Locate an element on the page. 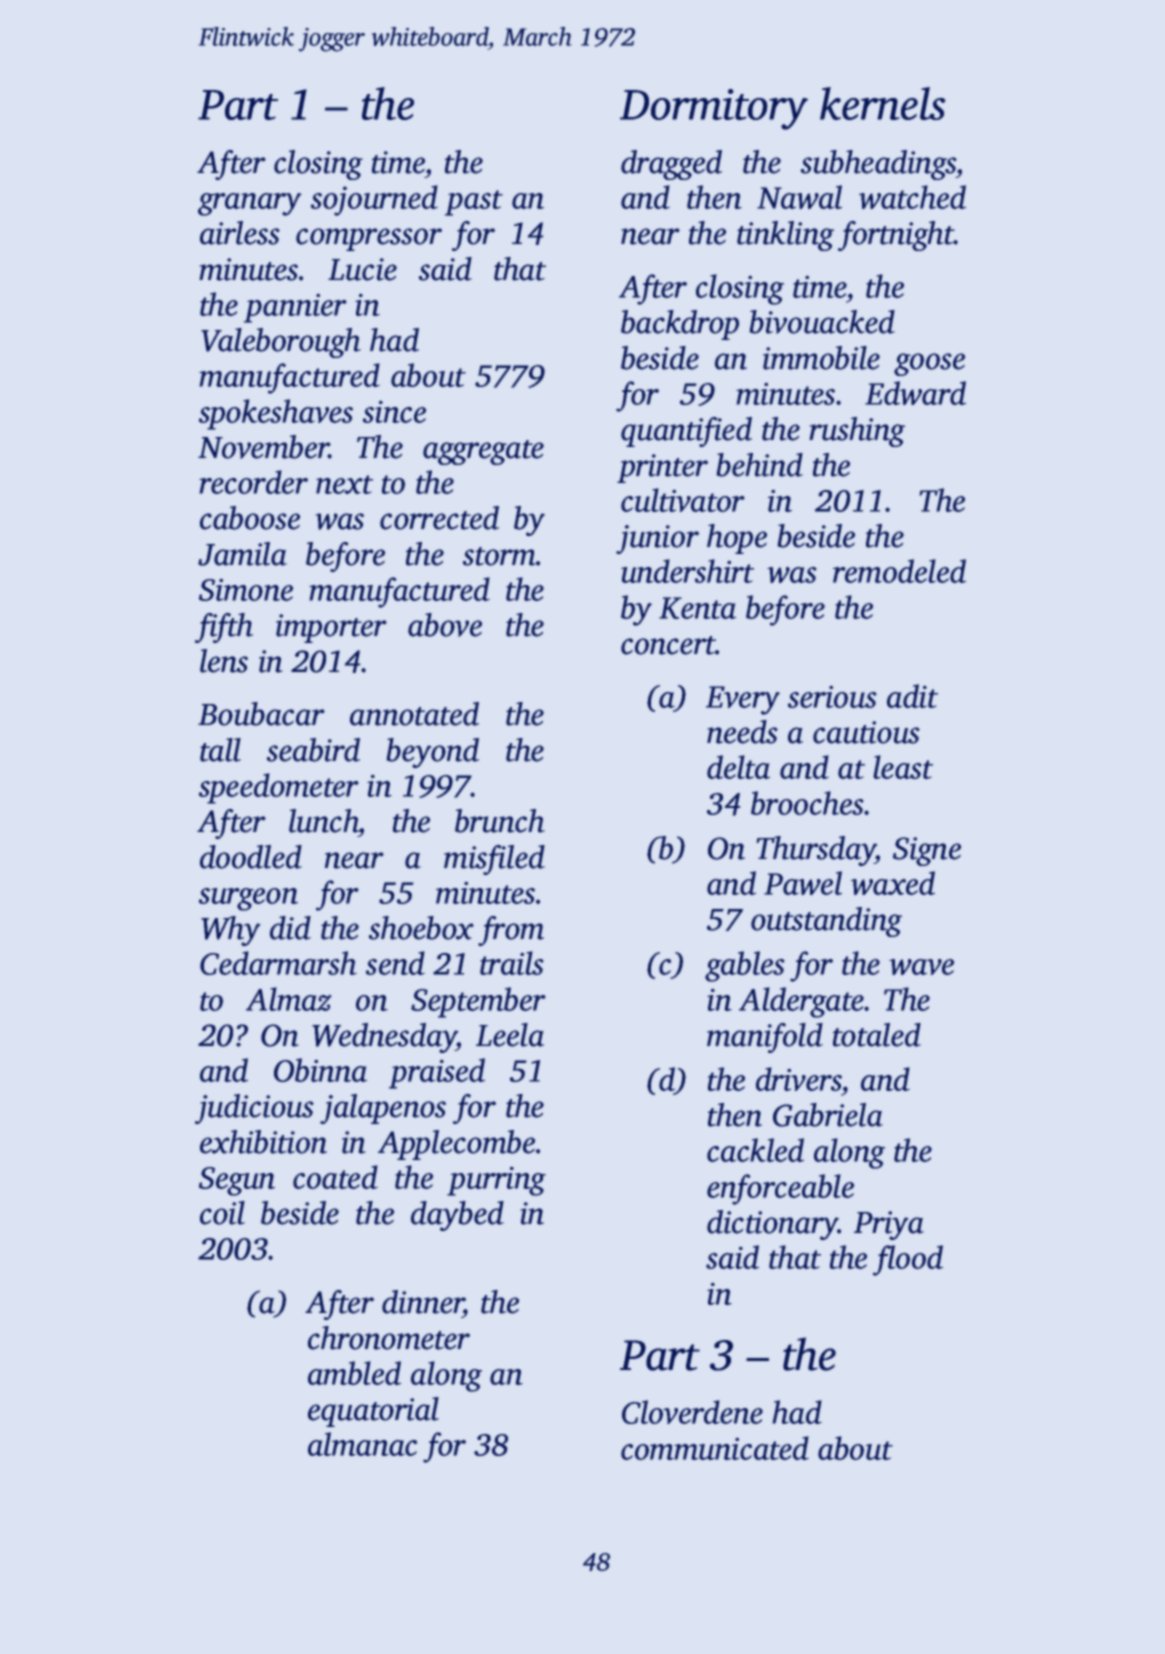 The width and height of the image is (1165, 1654). communicated is located at coordinates (715, 1448).
